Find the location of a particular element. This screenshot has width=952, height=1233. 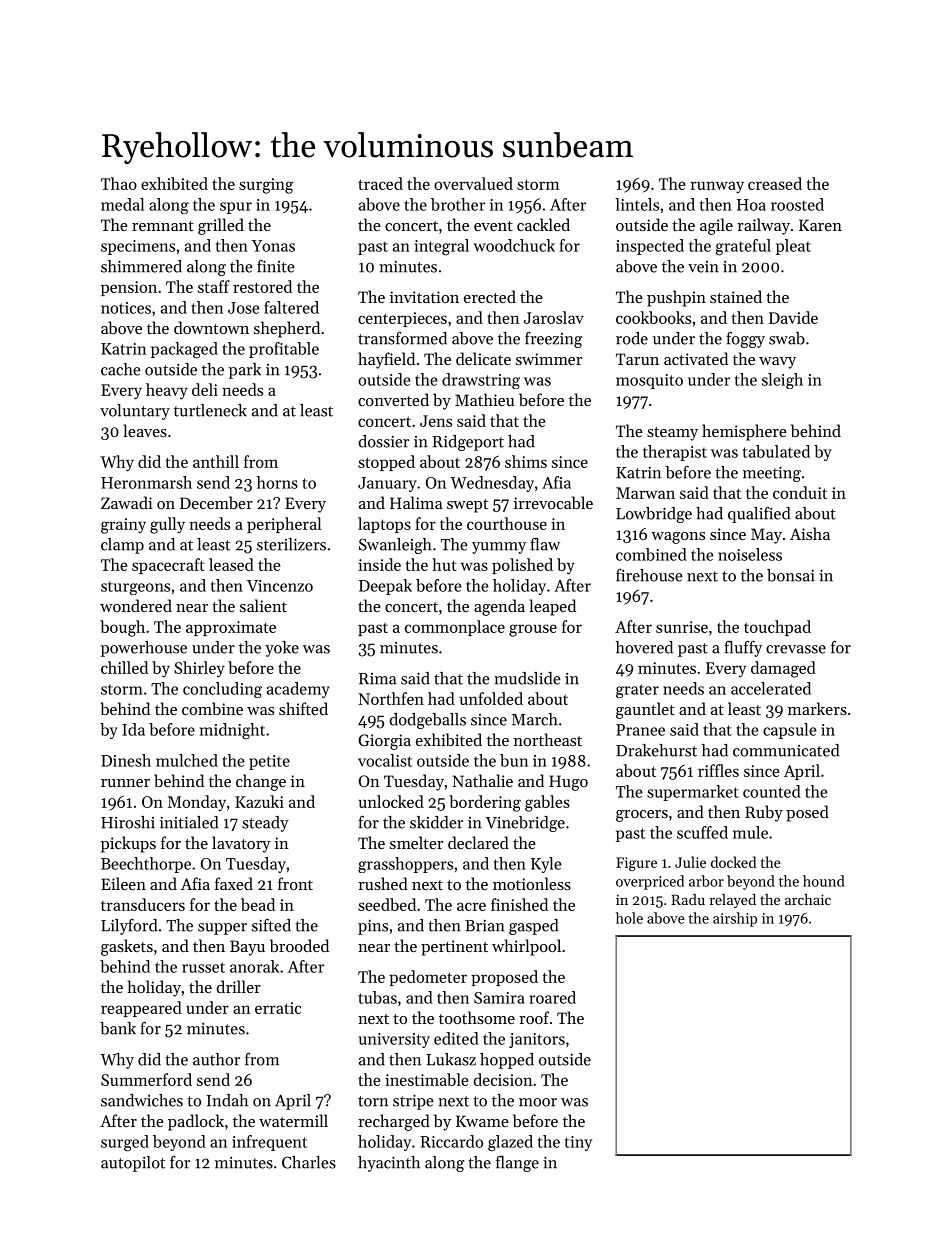

surging is located at coordinates (266, 186).
